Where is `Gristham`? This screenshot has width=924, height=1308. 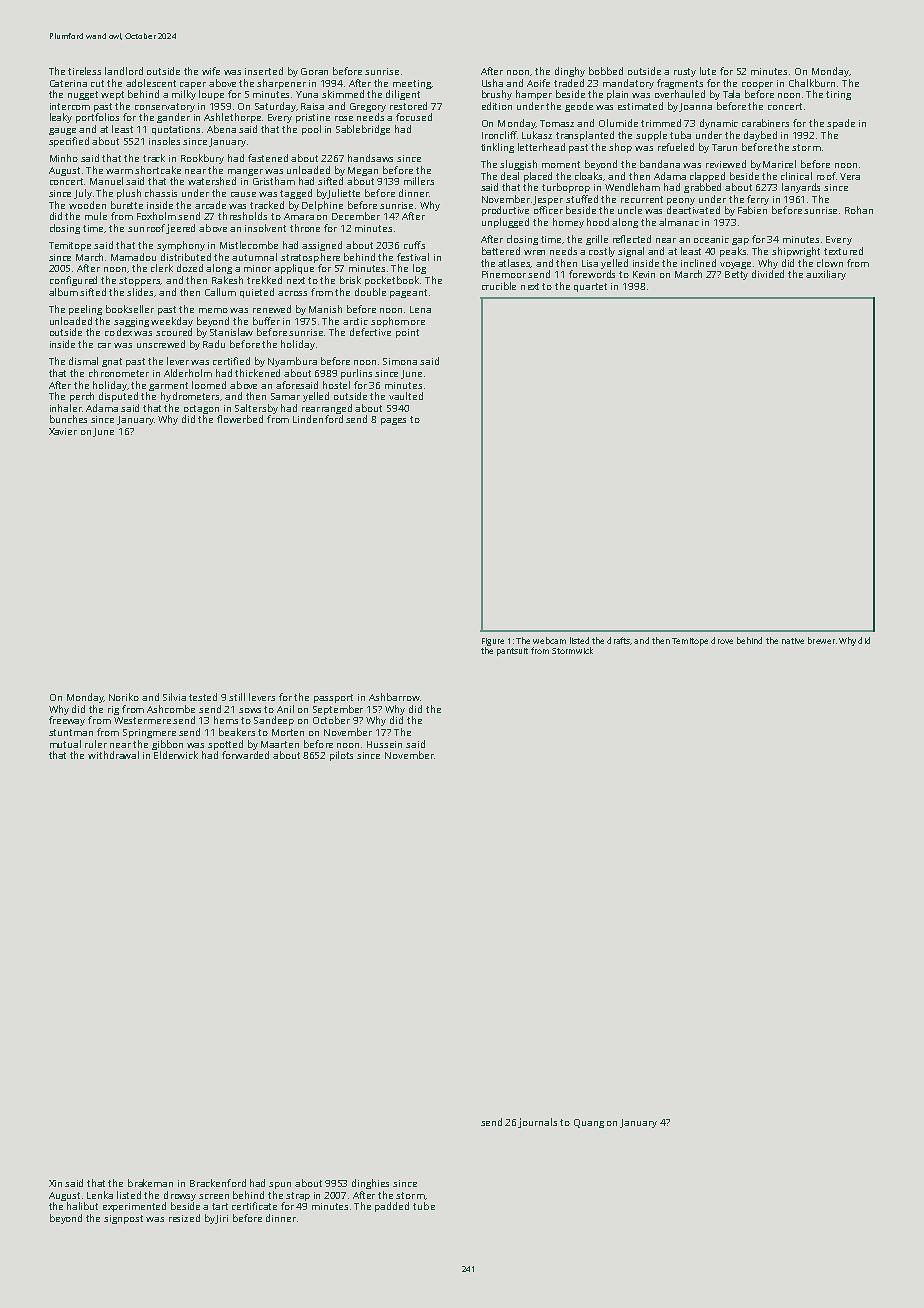
Gristham is located at coordinates (274, 181).
